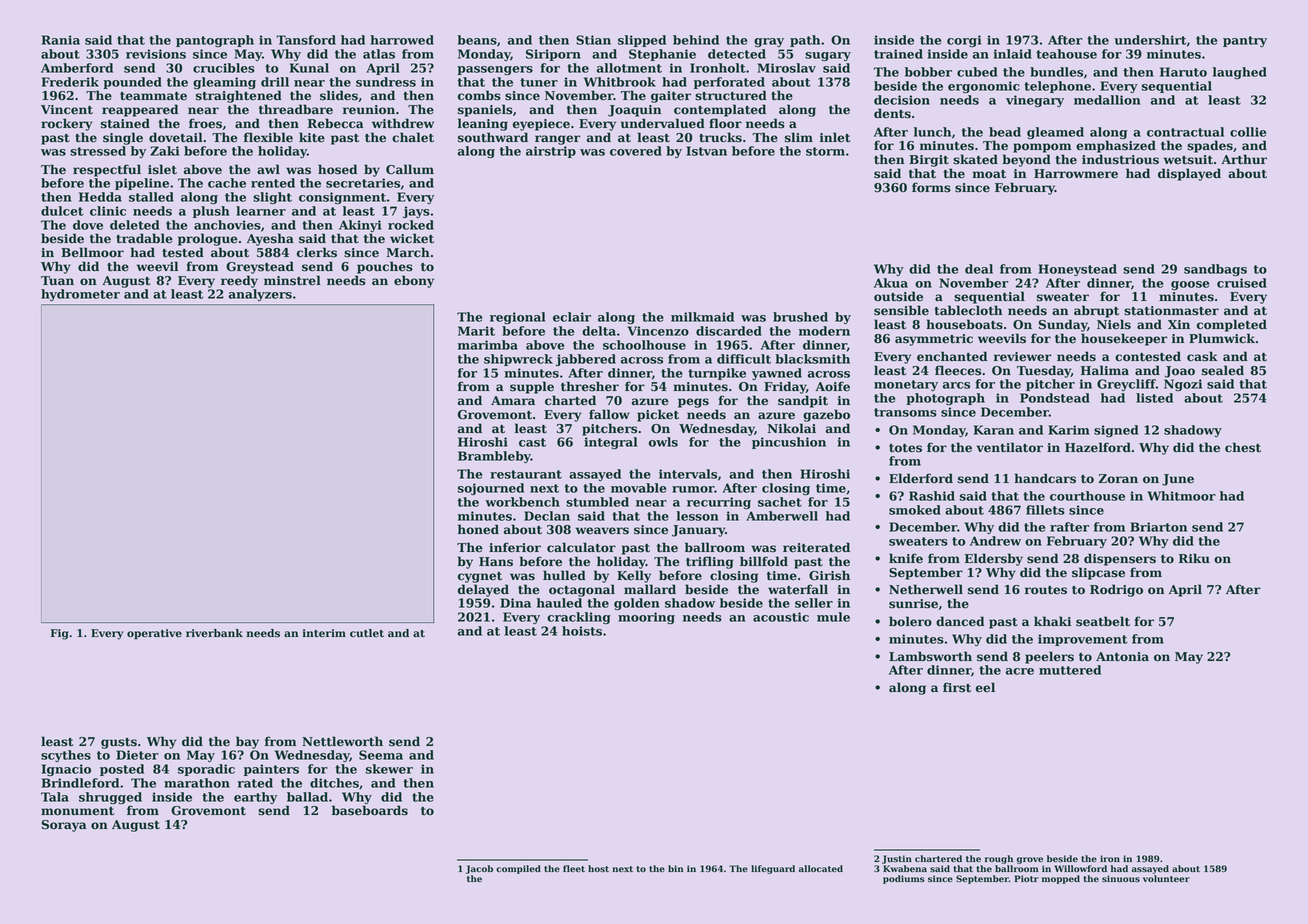 The height and width of the screenshot is (924, 1308). I want to click on displayed, so click(1189, 174).
